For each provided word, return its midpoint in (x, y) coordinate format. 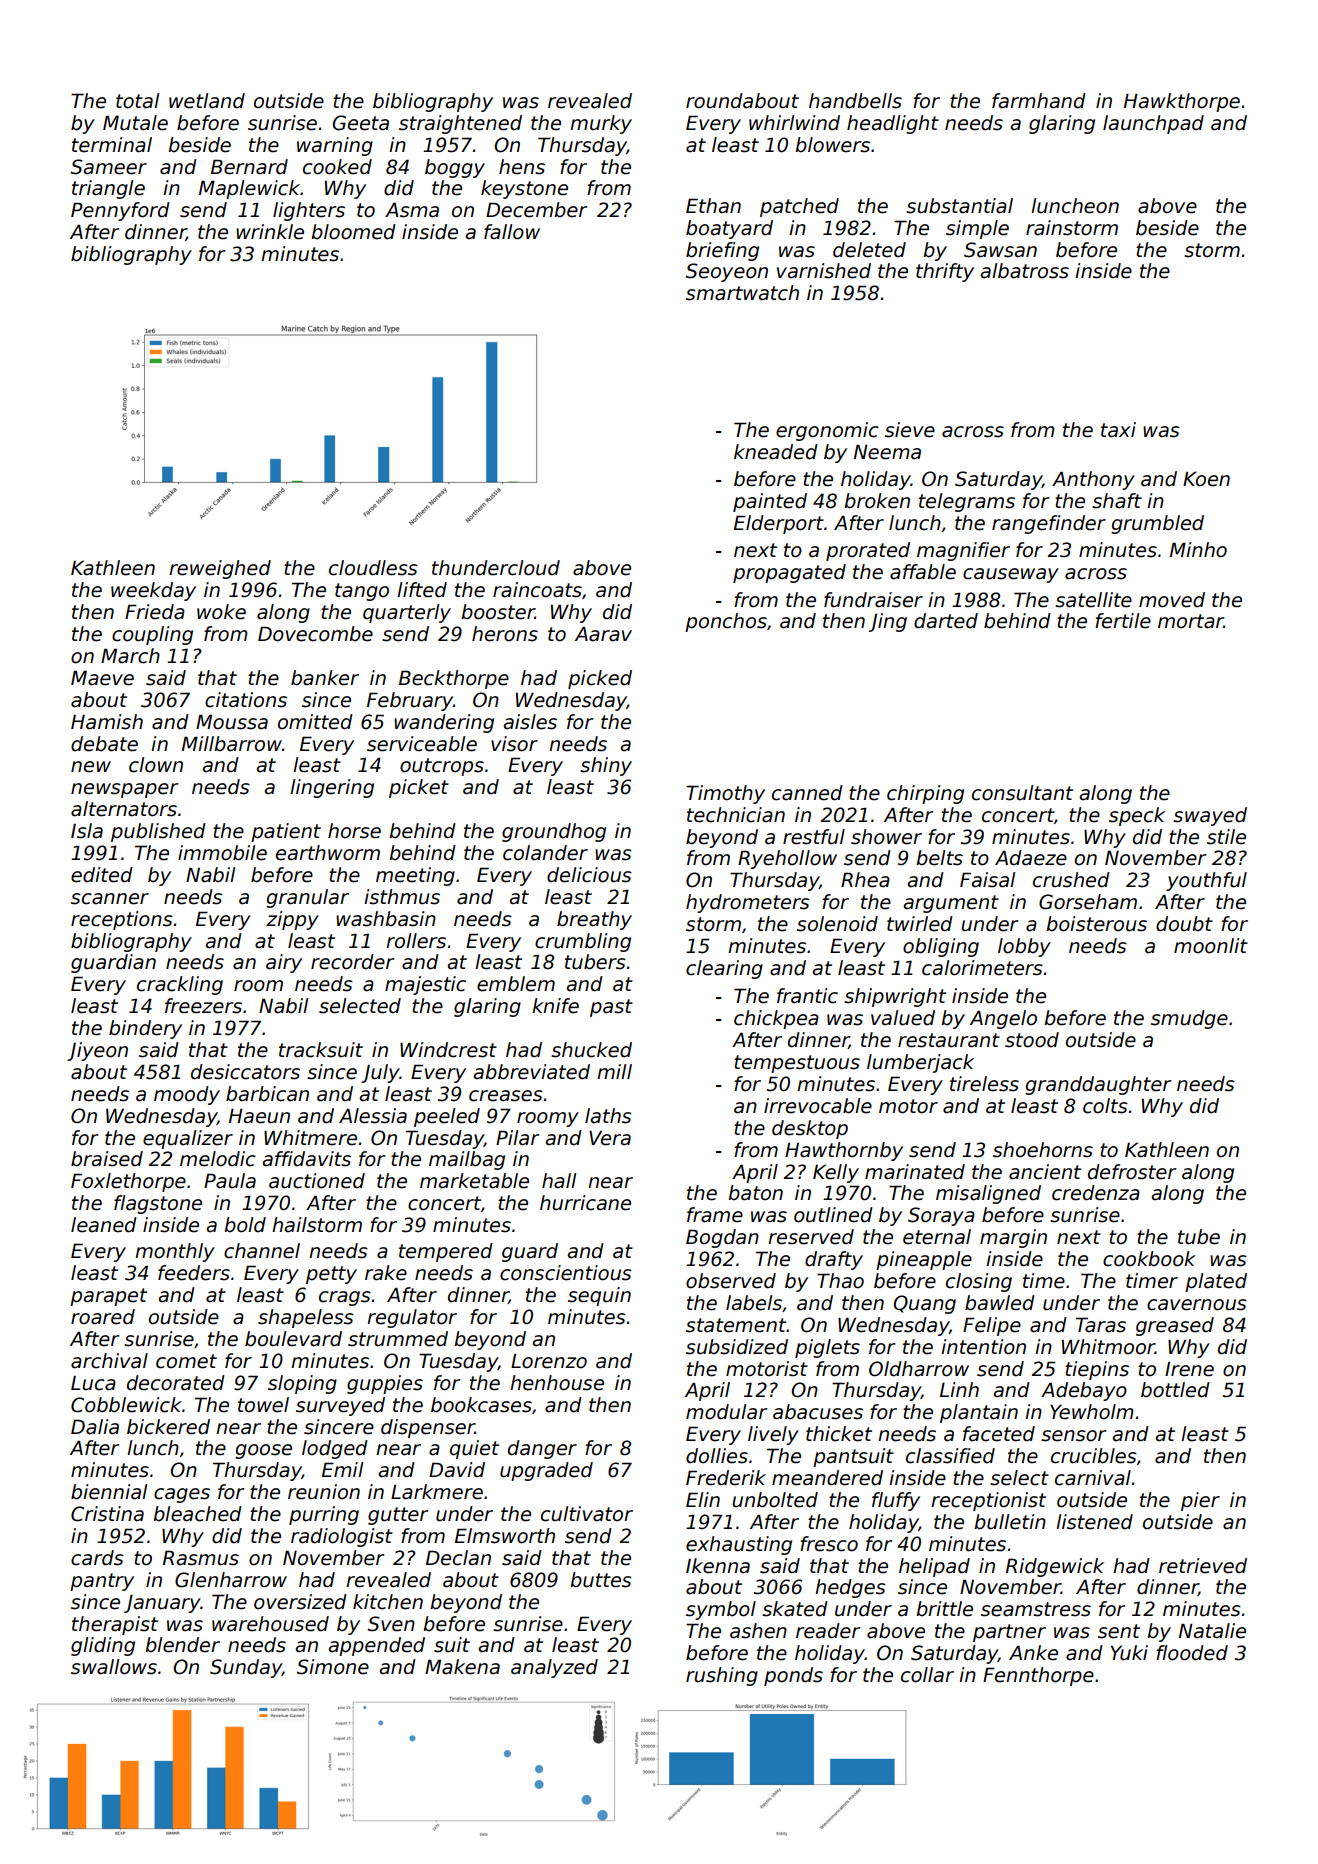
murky (601, 124)
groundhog (554, 832)
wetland (207, 101)
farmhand (1039, 101)
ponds (793, 1676)
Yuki (1129, 1653)
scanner (110, 899)
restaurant (949, 1040)
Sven (391, 1624)
